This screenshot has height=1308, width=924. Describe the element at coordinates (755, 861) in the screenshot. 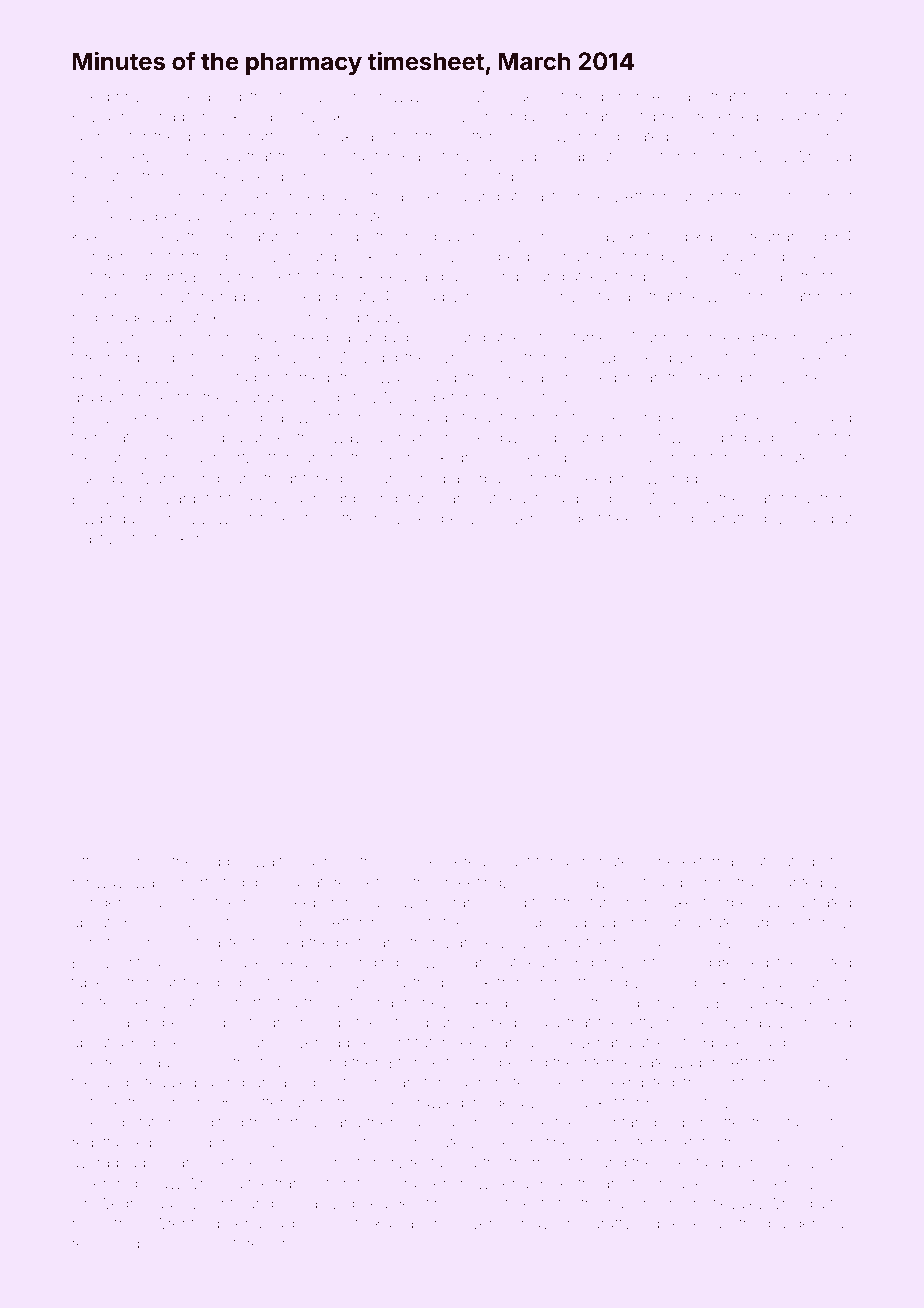

I see `slat` at that location.
